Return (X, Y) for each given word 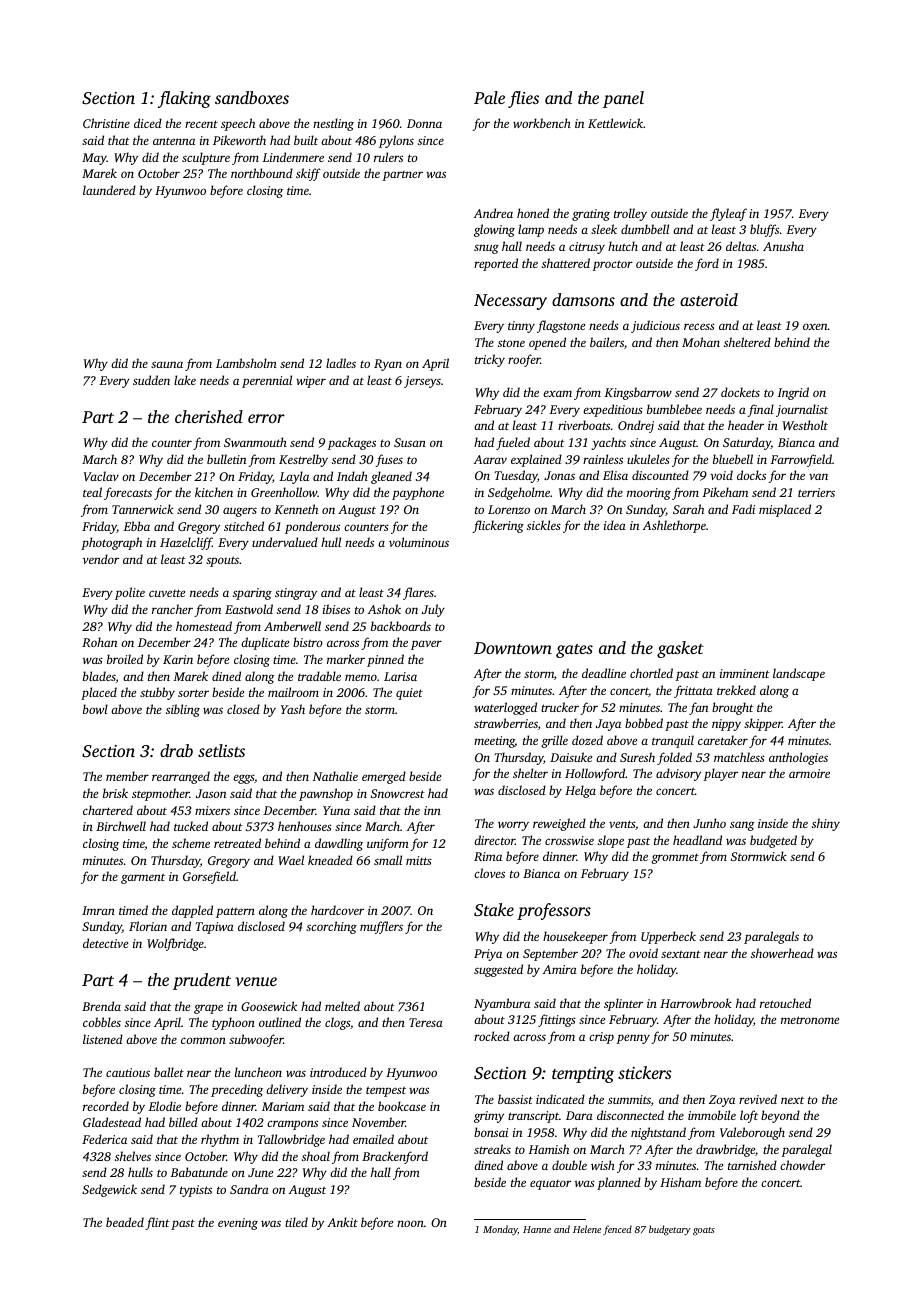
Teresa (426, 1022)
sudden (151, 380)
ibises (336, 609)
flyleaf (728, 214)
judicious (655, 326)
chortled (651, 673)
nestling (333, 124)
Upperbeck (668, 937)
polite (130, 593)
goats (704, 1231)
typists (196, 1191)
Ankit (342, 1222)
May (94, 159)
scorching (331, 927)
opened (547, 343)
